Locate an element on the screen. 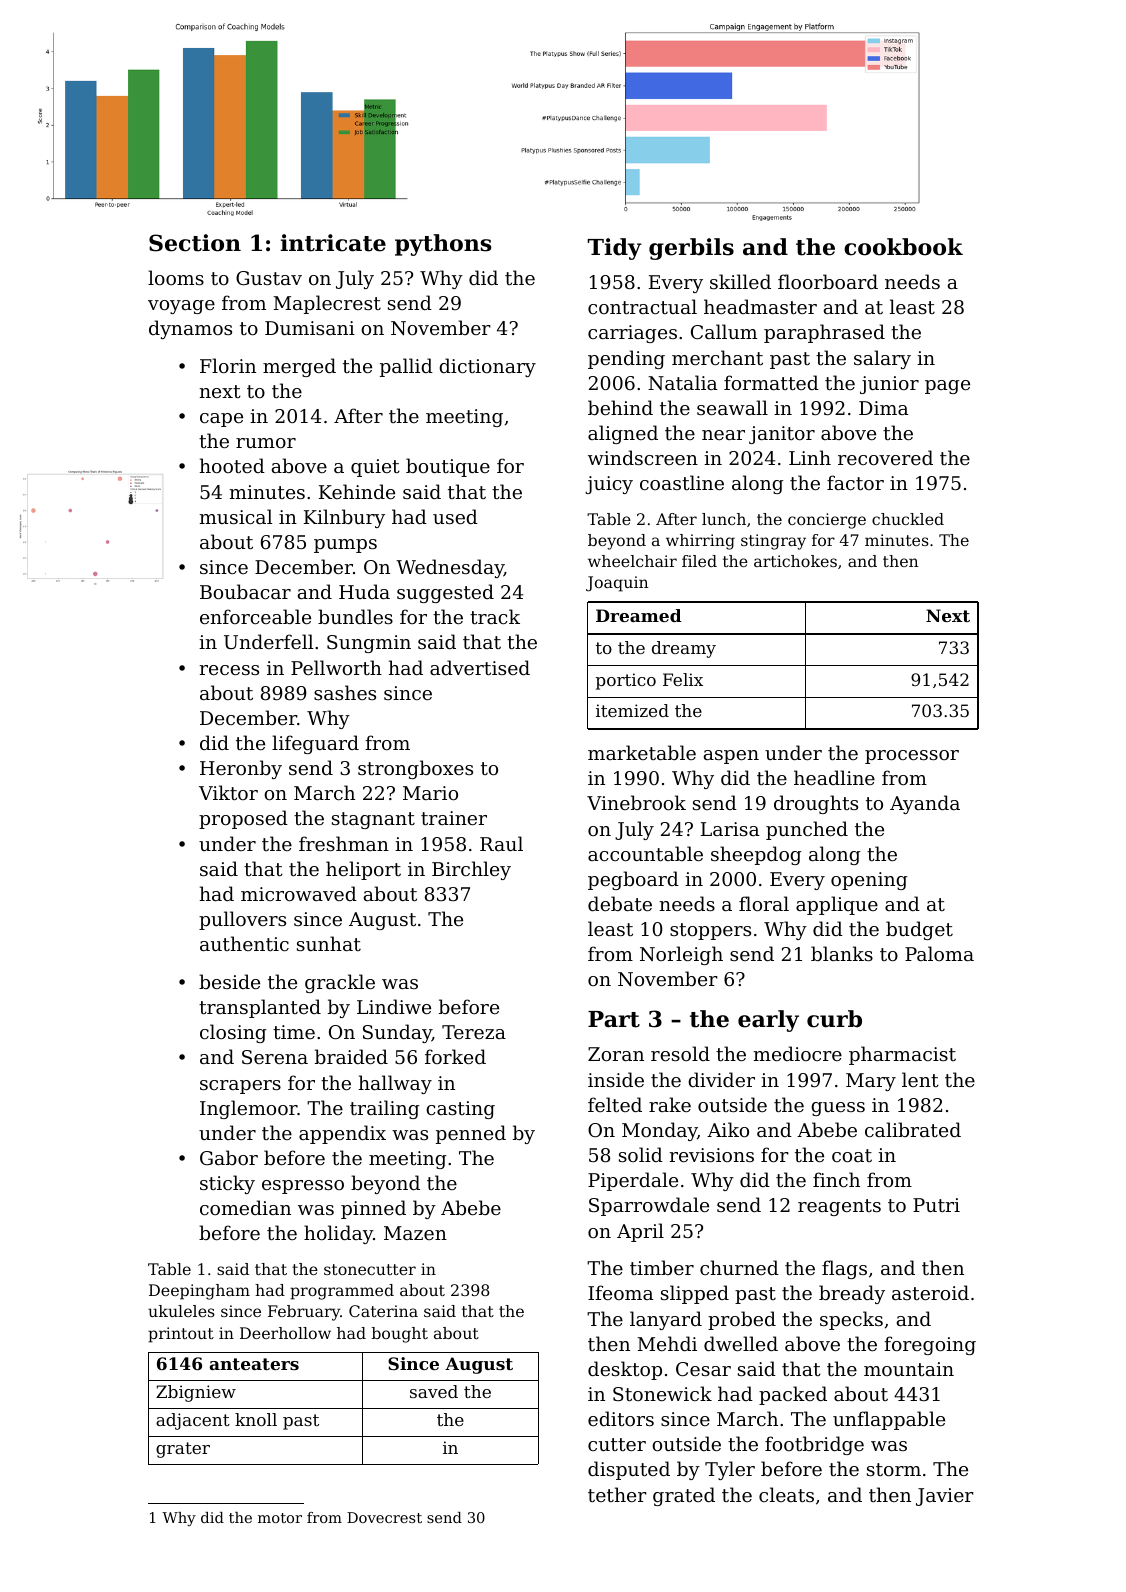 The width and height of the screenshot is (1126, 1592). Gabor is located at coordinates (229, 1157).
